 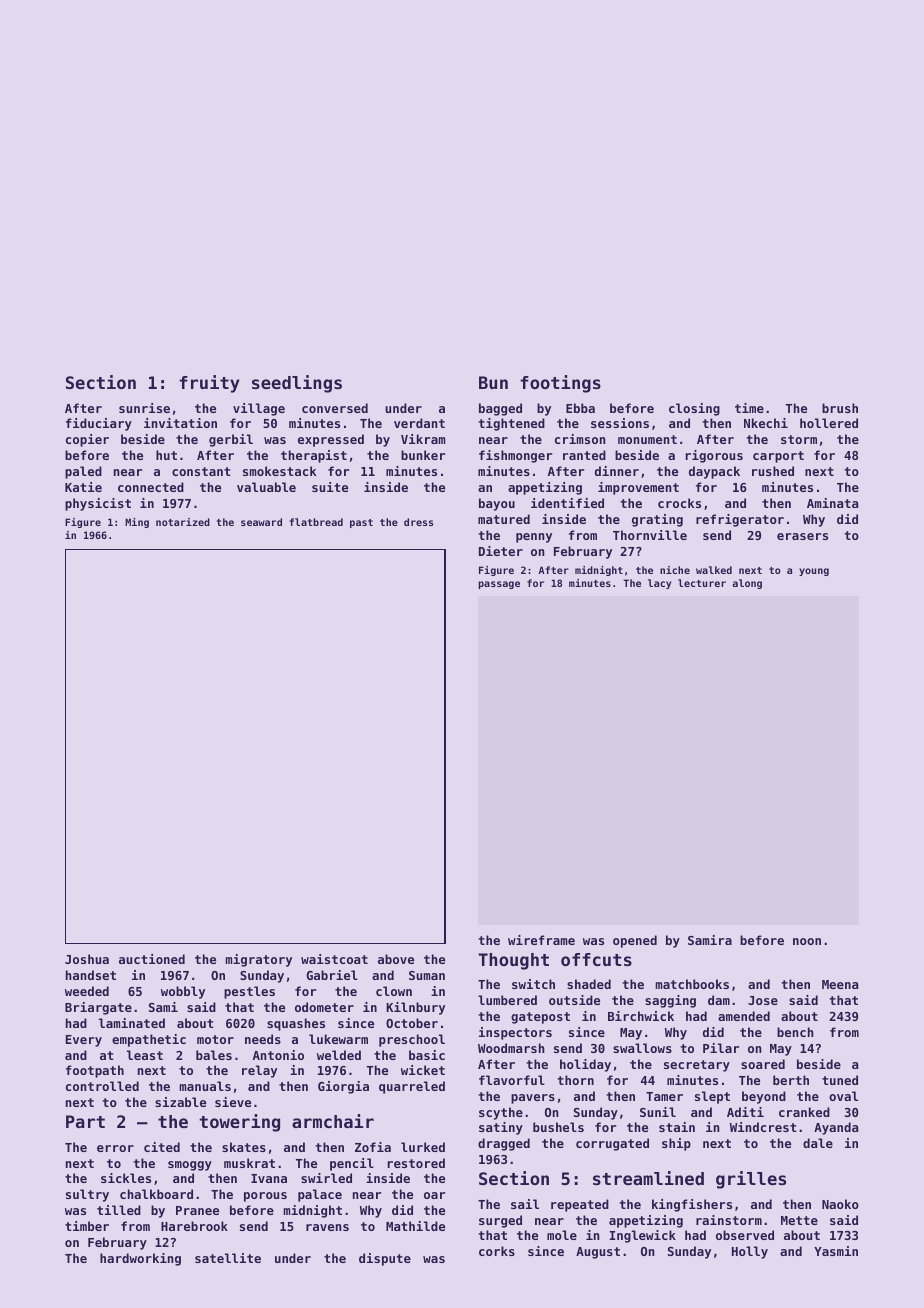 What do you see at coordinates (499, 585) in the image?
I see `passage` at bounding box center [499, 585].
